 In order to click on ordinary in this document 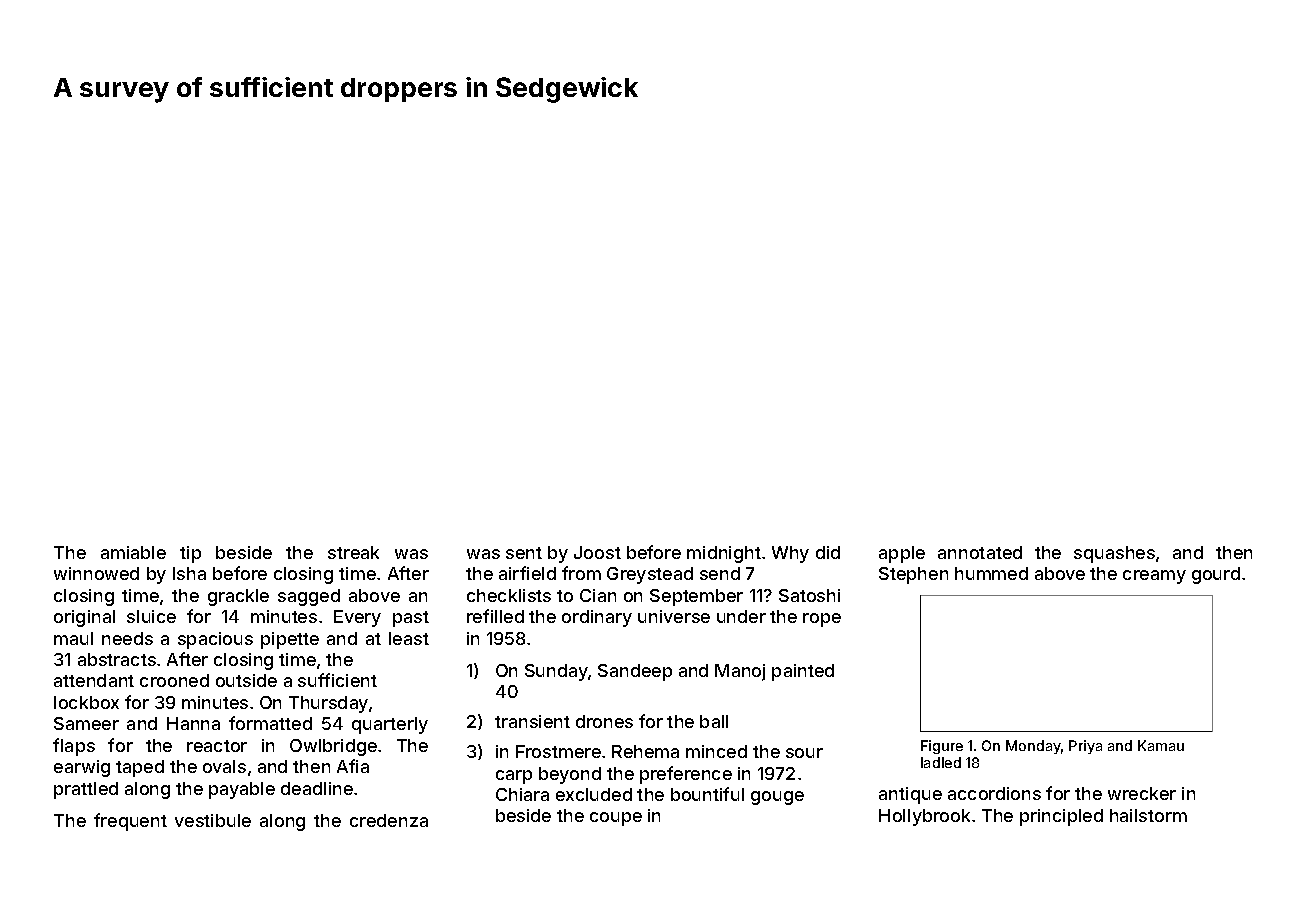, I will do `click(597, 618)`.
